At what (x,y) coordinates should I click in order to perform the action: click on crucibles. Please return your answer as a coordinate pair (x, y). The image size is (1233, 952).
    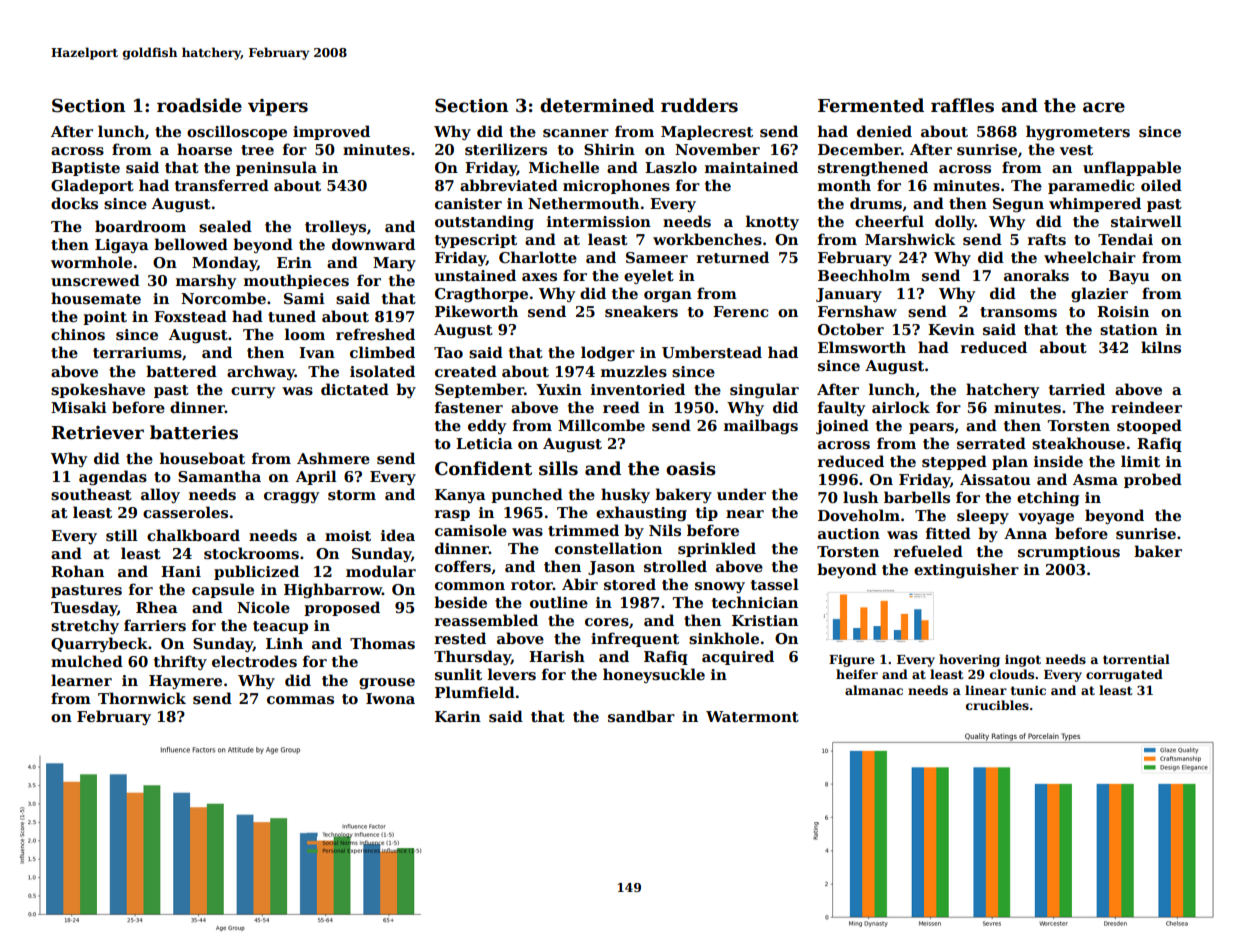
    Looking at the image, I should click on (997, 705).
